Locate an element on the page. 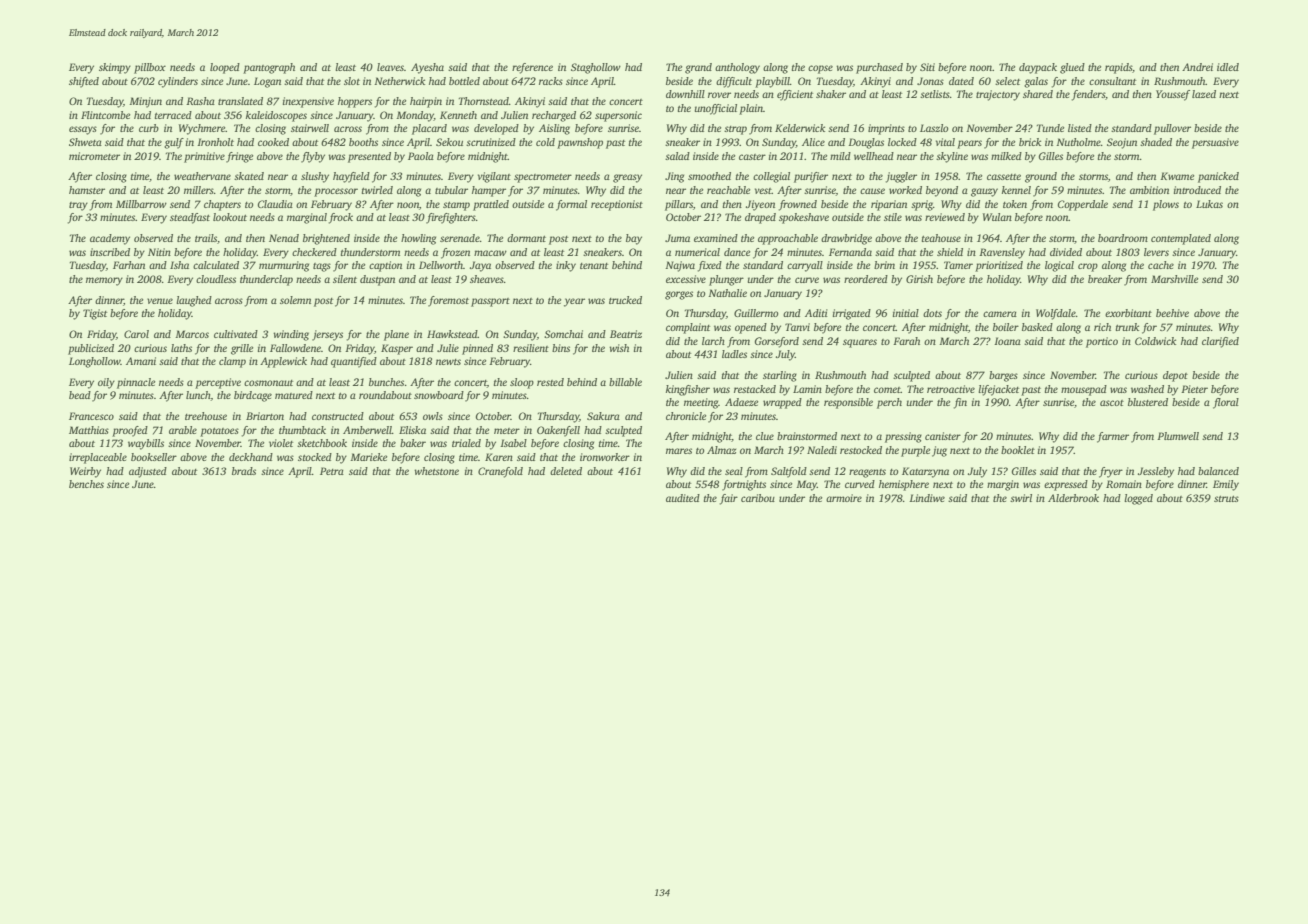 The height and width of the page is (924, 1308). starling is located at coordinates (780, 376).
